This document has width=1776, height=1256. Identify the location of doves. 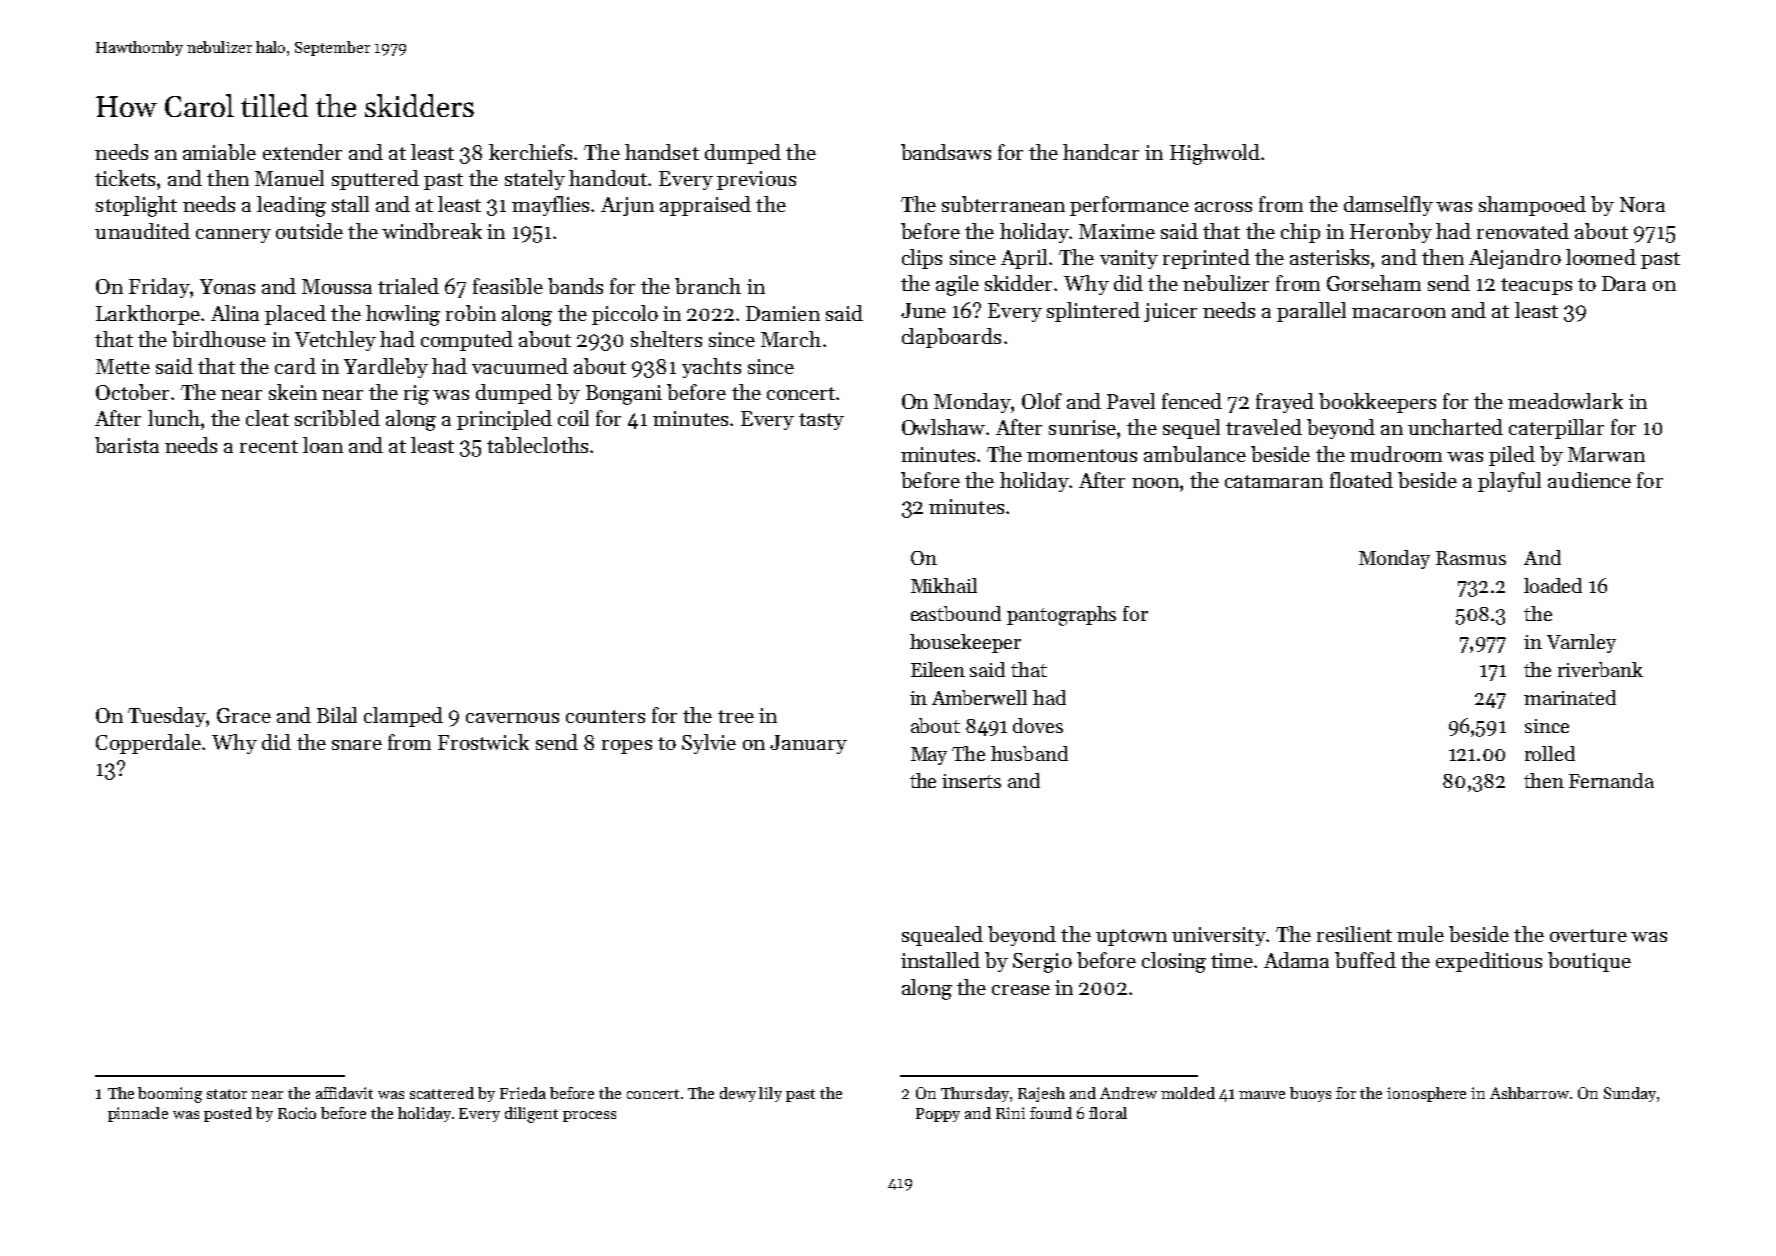
(1038, 725).
